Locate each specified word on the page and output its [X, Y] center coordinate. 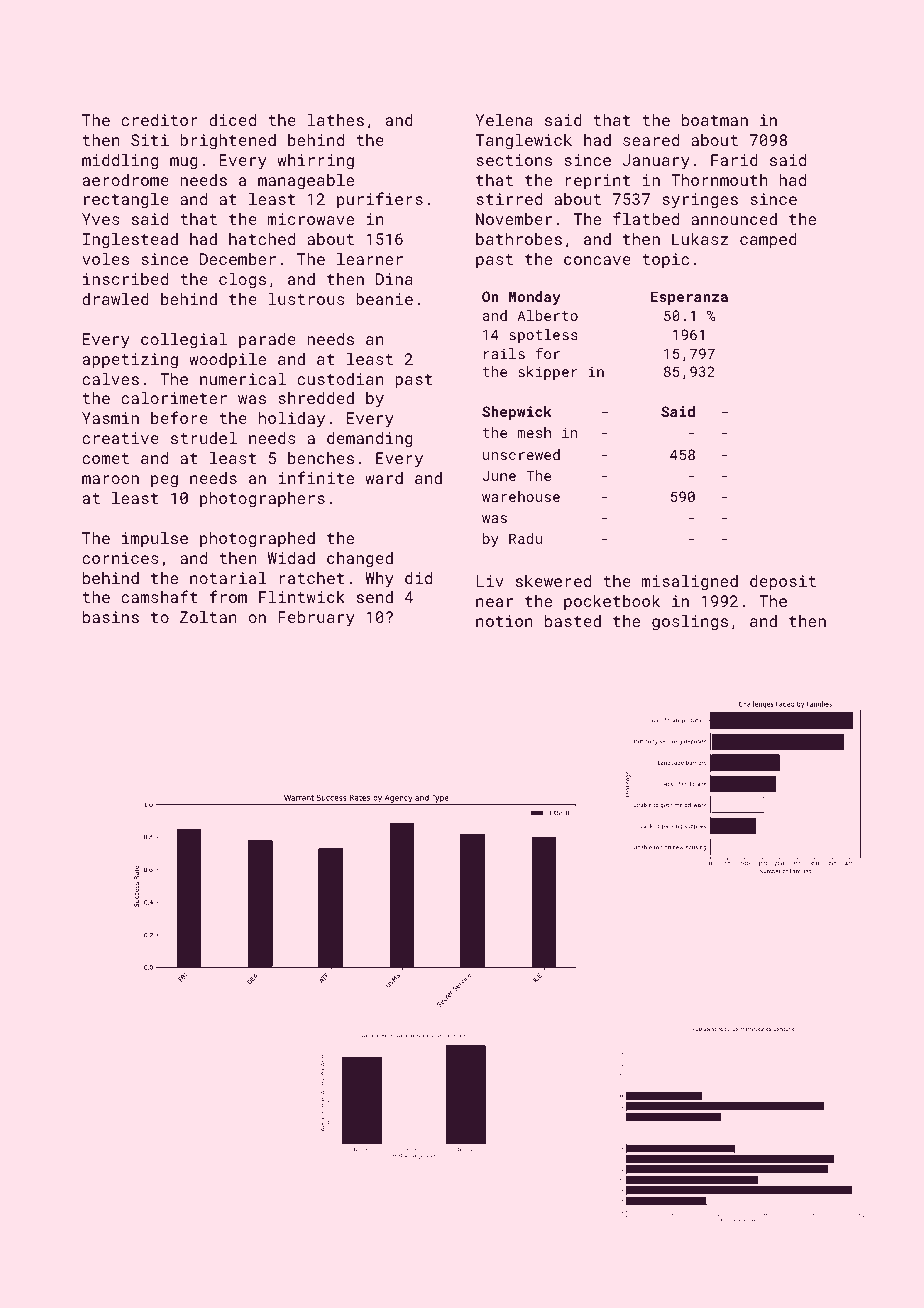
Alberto [547, 315]
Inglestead [130, 241]
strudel [204, 438]
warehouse [521, 496]
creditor [159, 120]
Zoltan [208, 617]
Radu [525, 538]
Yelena [504, 120]
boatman [715, 120]
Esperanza [689, 298]
